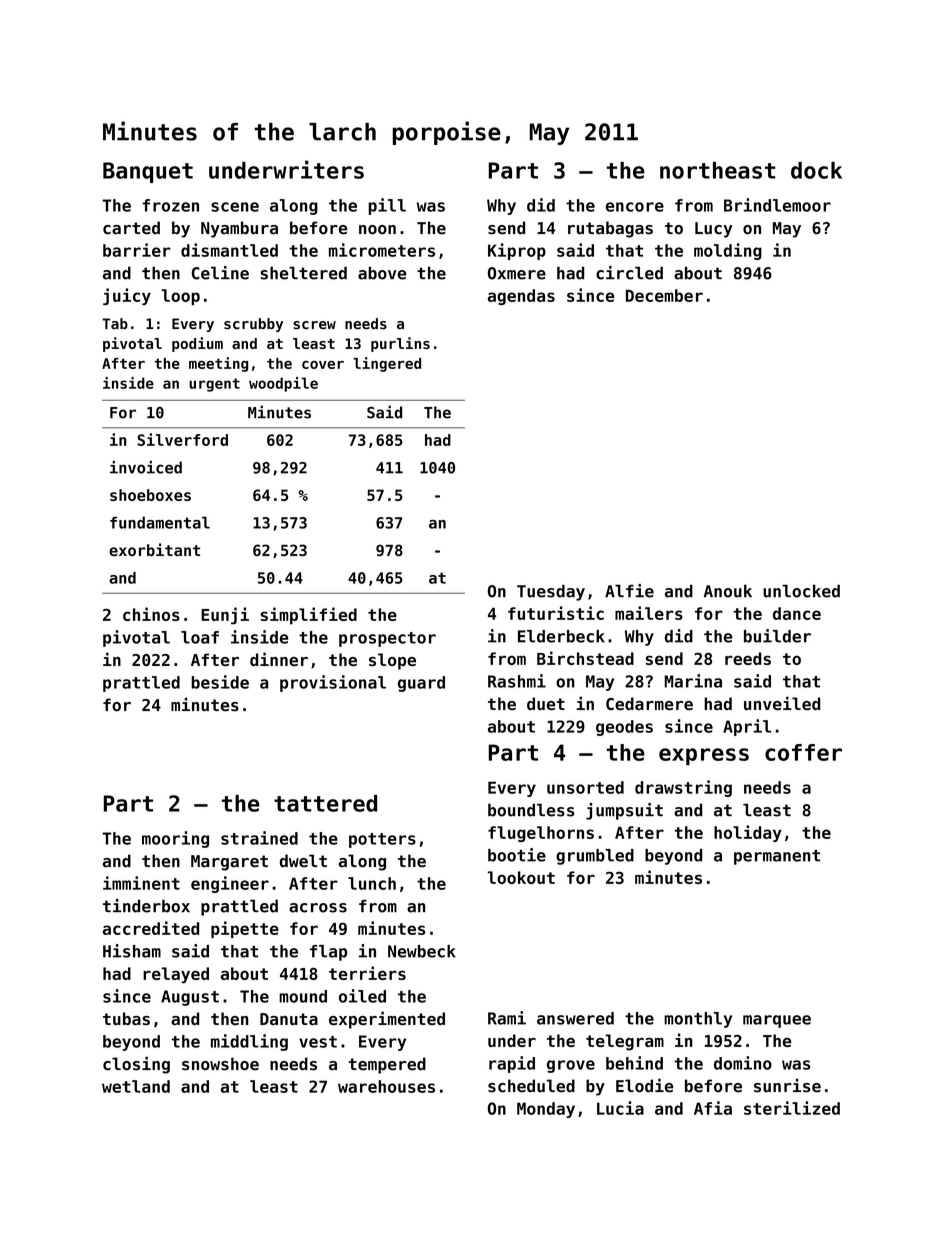 Image resolution: width=952 pixels, height=1233 pixels. I want to click on sterilized, so click(792, 1108).
